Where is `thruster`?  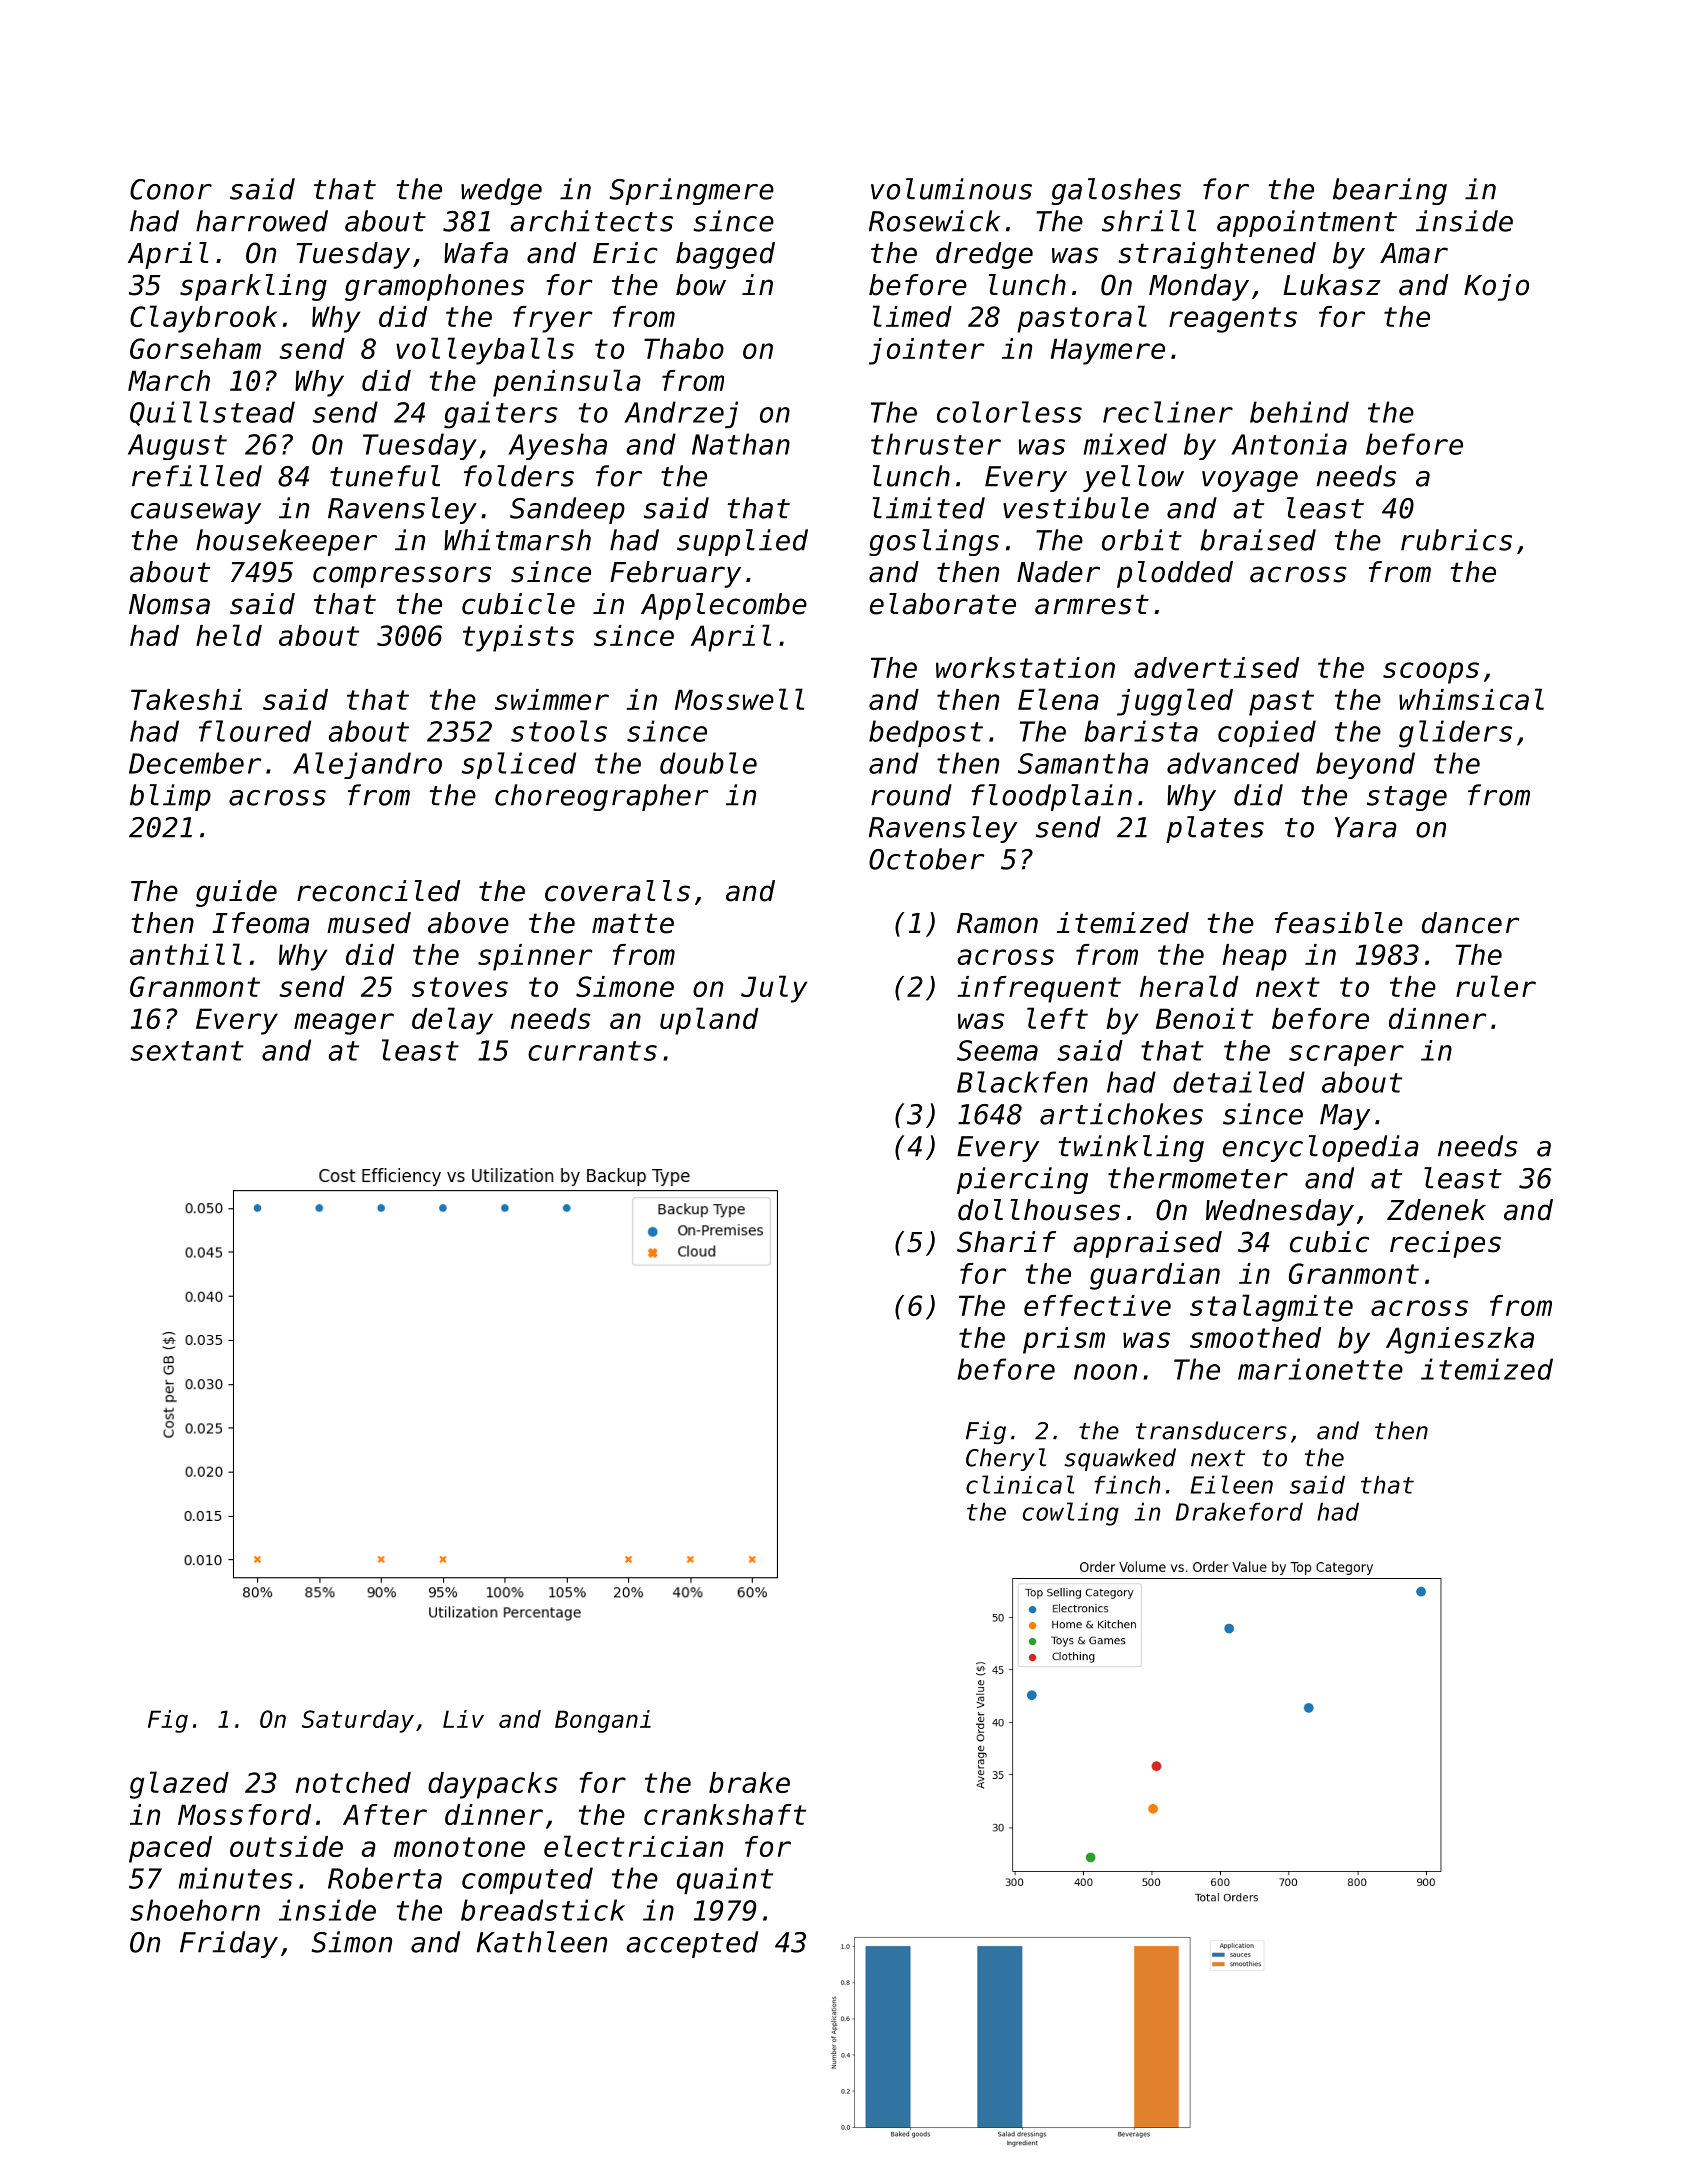 thruster is located at coordinates (936, 444).
